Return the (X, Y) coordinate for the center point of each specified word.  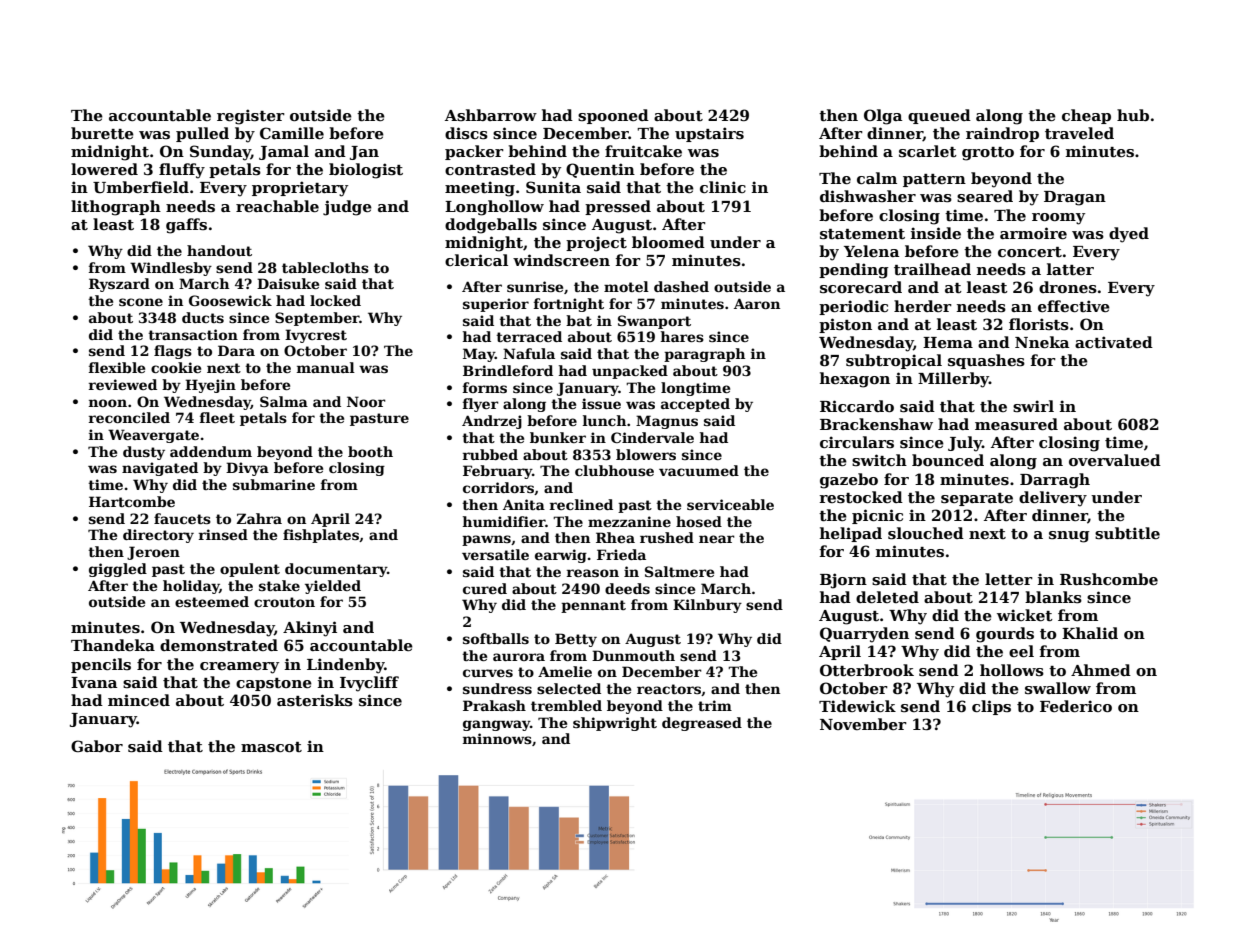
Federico (1076, 706)
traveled (1079, 133)
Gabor (97, 746)
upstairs (709, 134)
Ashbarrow (491, 115)
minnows (497, 738)
